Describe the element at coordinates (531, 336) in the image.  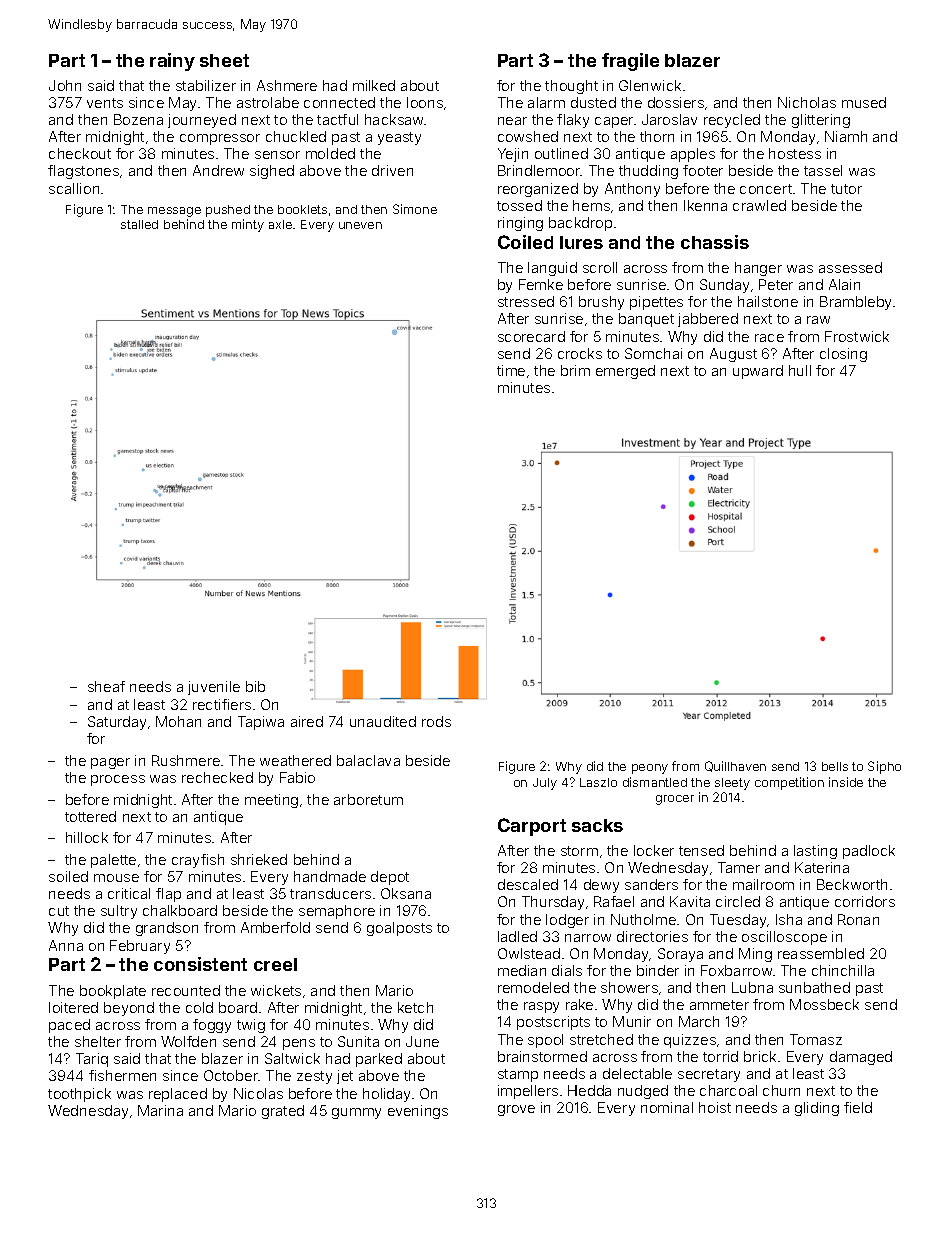
I see `scorecard` at that location.
